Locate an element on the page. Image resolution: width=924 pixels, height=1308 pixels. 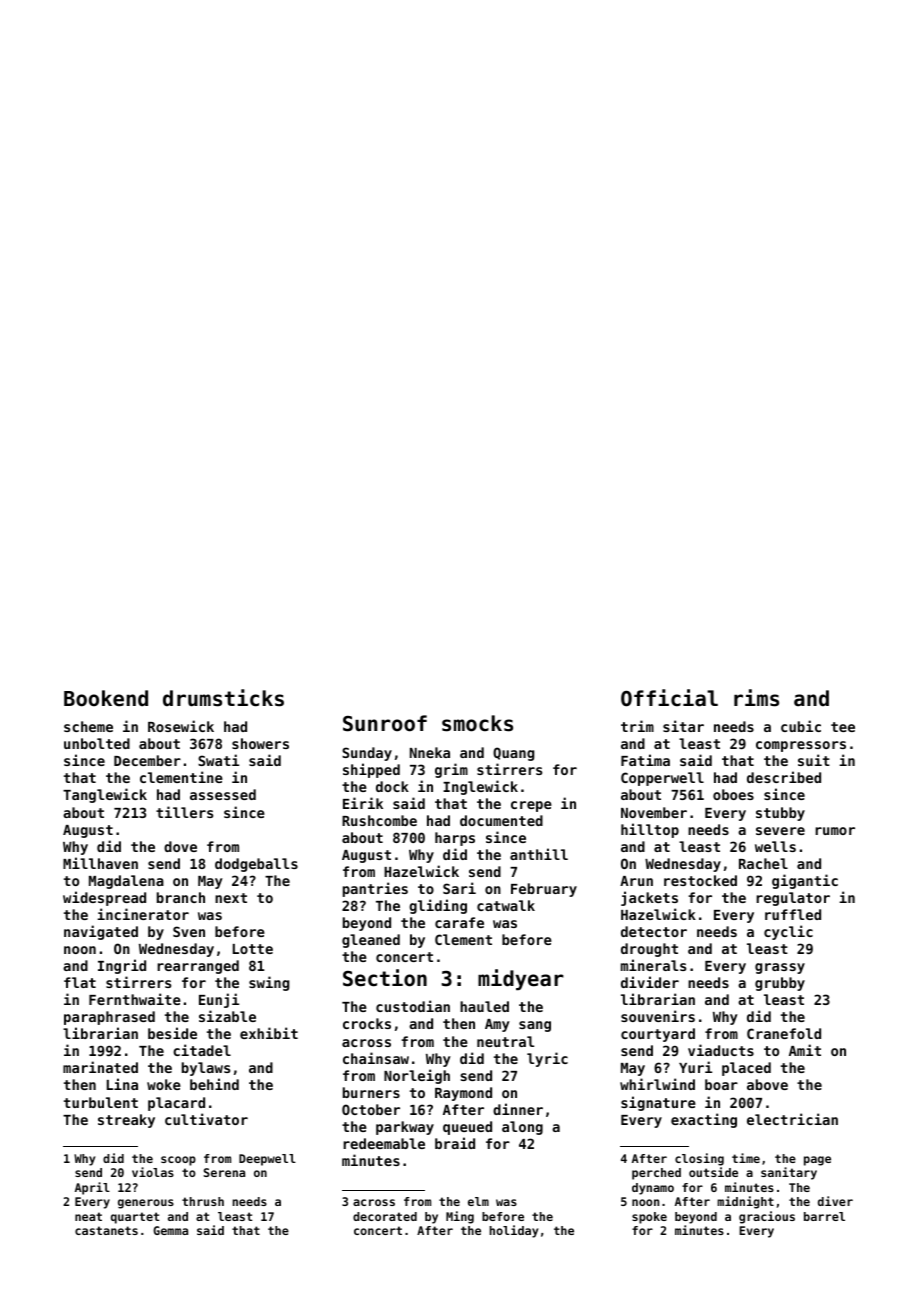
flat is located at coordinates (80, 982).
